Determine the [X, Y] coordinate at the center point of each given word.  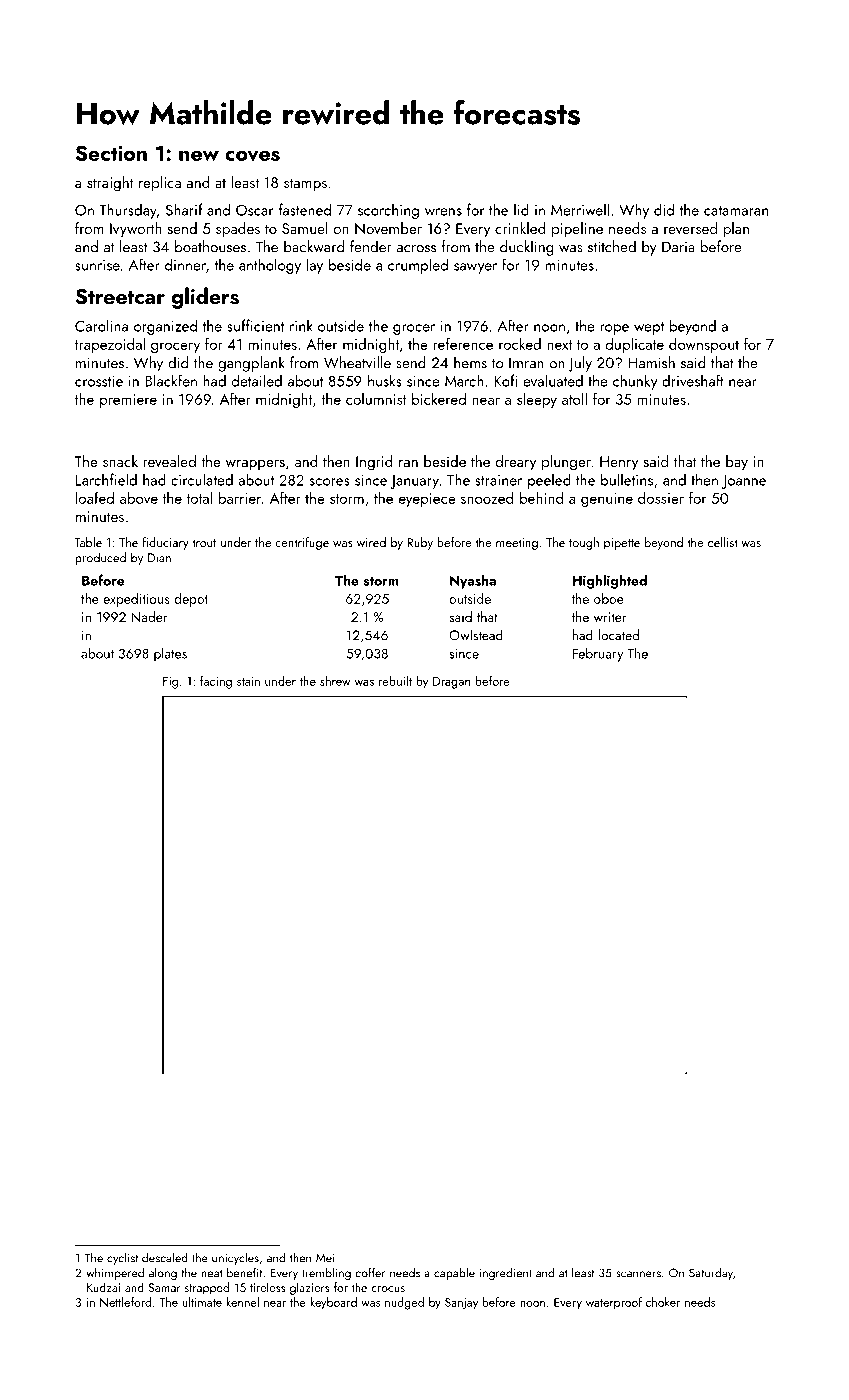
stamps [305, 185]
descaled [165, 1257]
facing [216, 682]
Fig [170, 683]
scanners [638, 1274]
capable [454, 1273]
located [619, 635]
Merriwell [580, 209]
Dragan [451, 683]
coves [252, 156]
